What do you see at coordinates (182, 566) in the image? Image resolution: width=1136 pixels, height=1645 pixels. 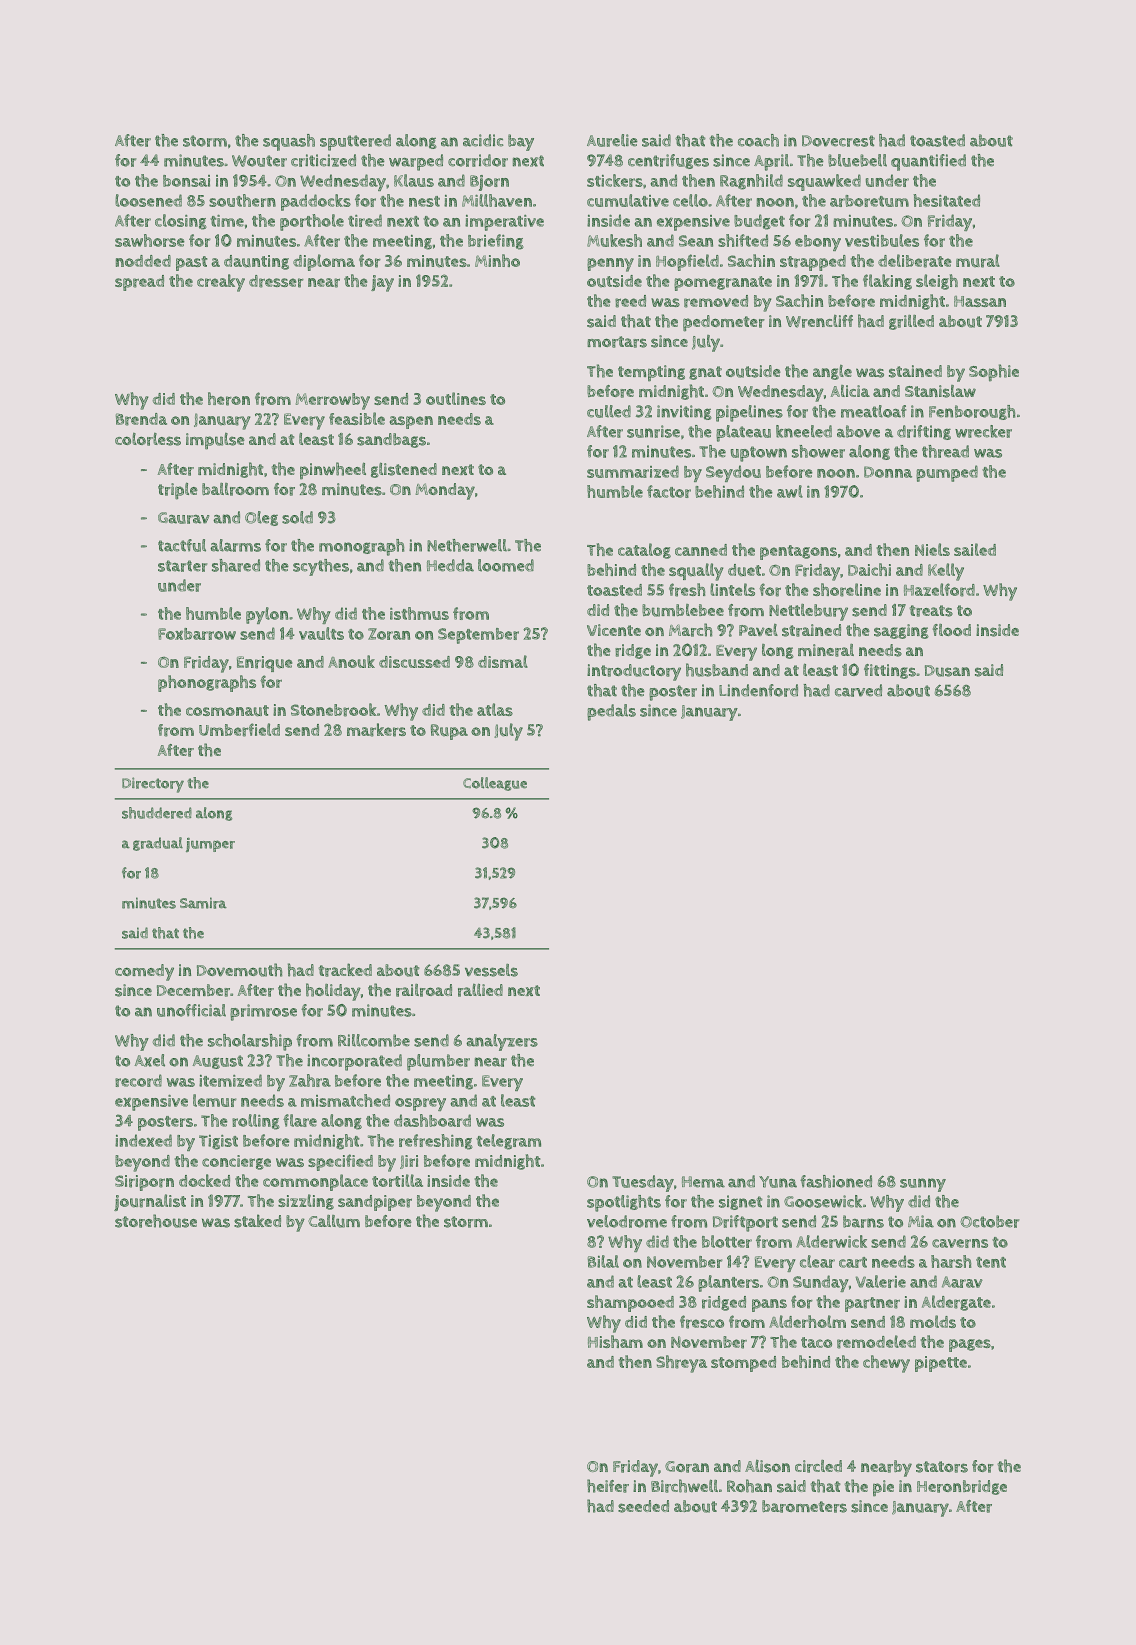 I see `starter` at bounding box center [182, 566].
